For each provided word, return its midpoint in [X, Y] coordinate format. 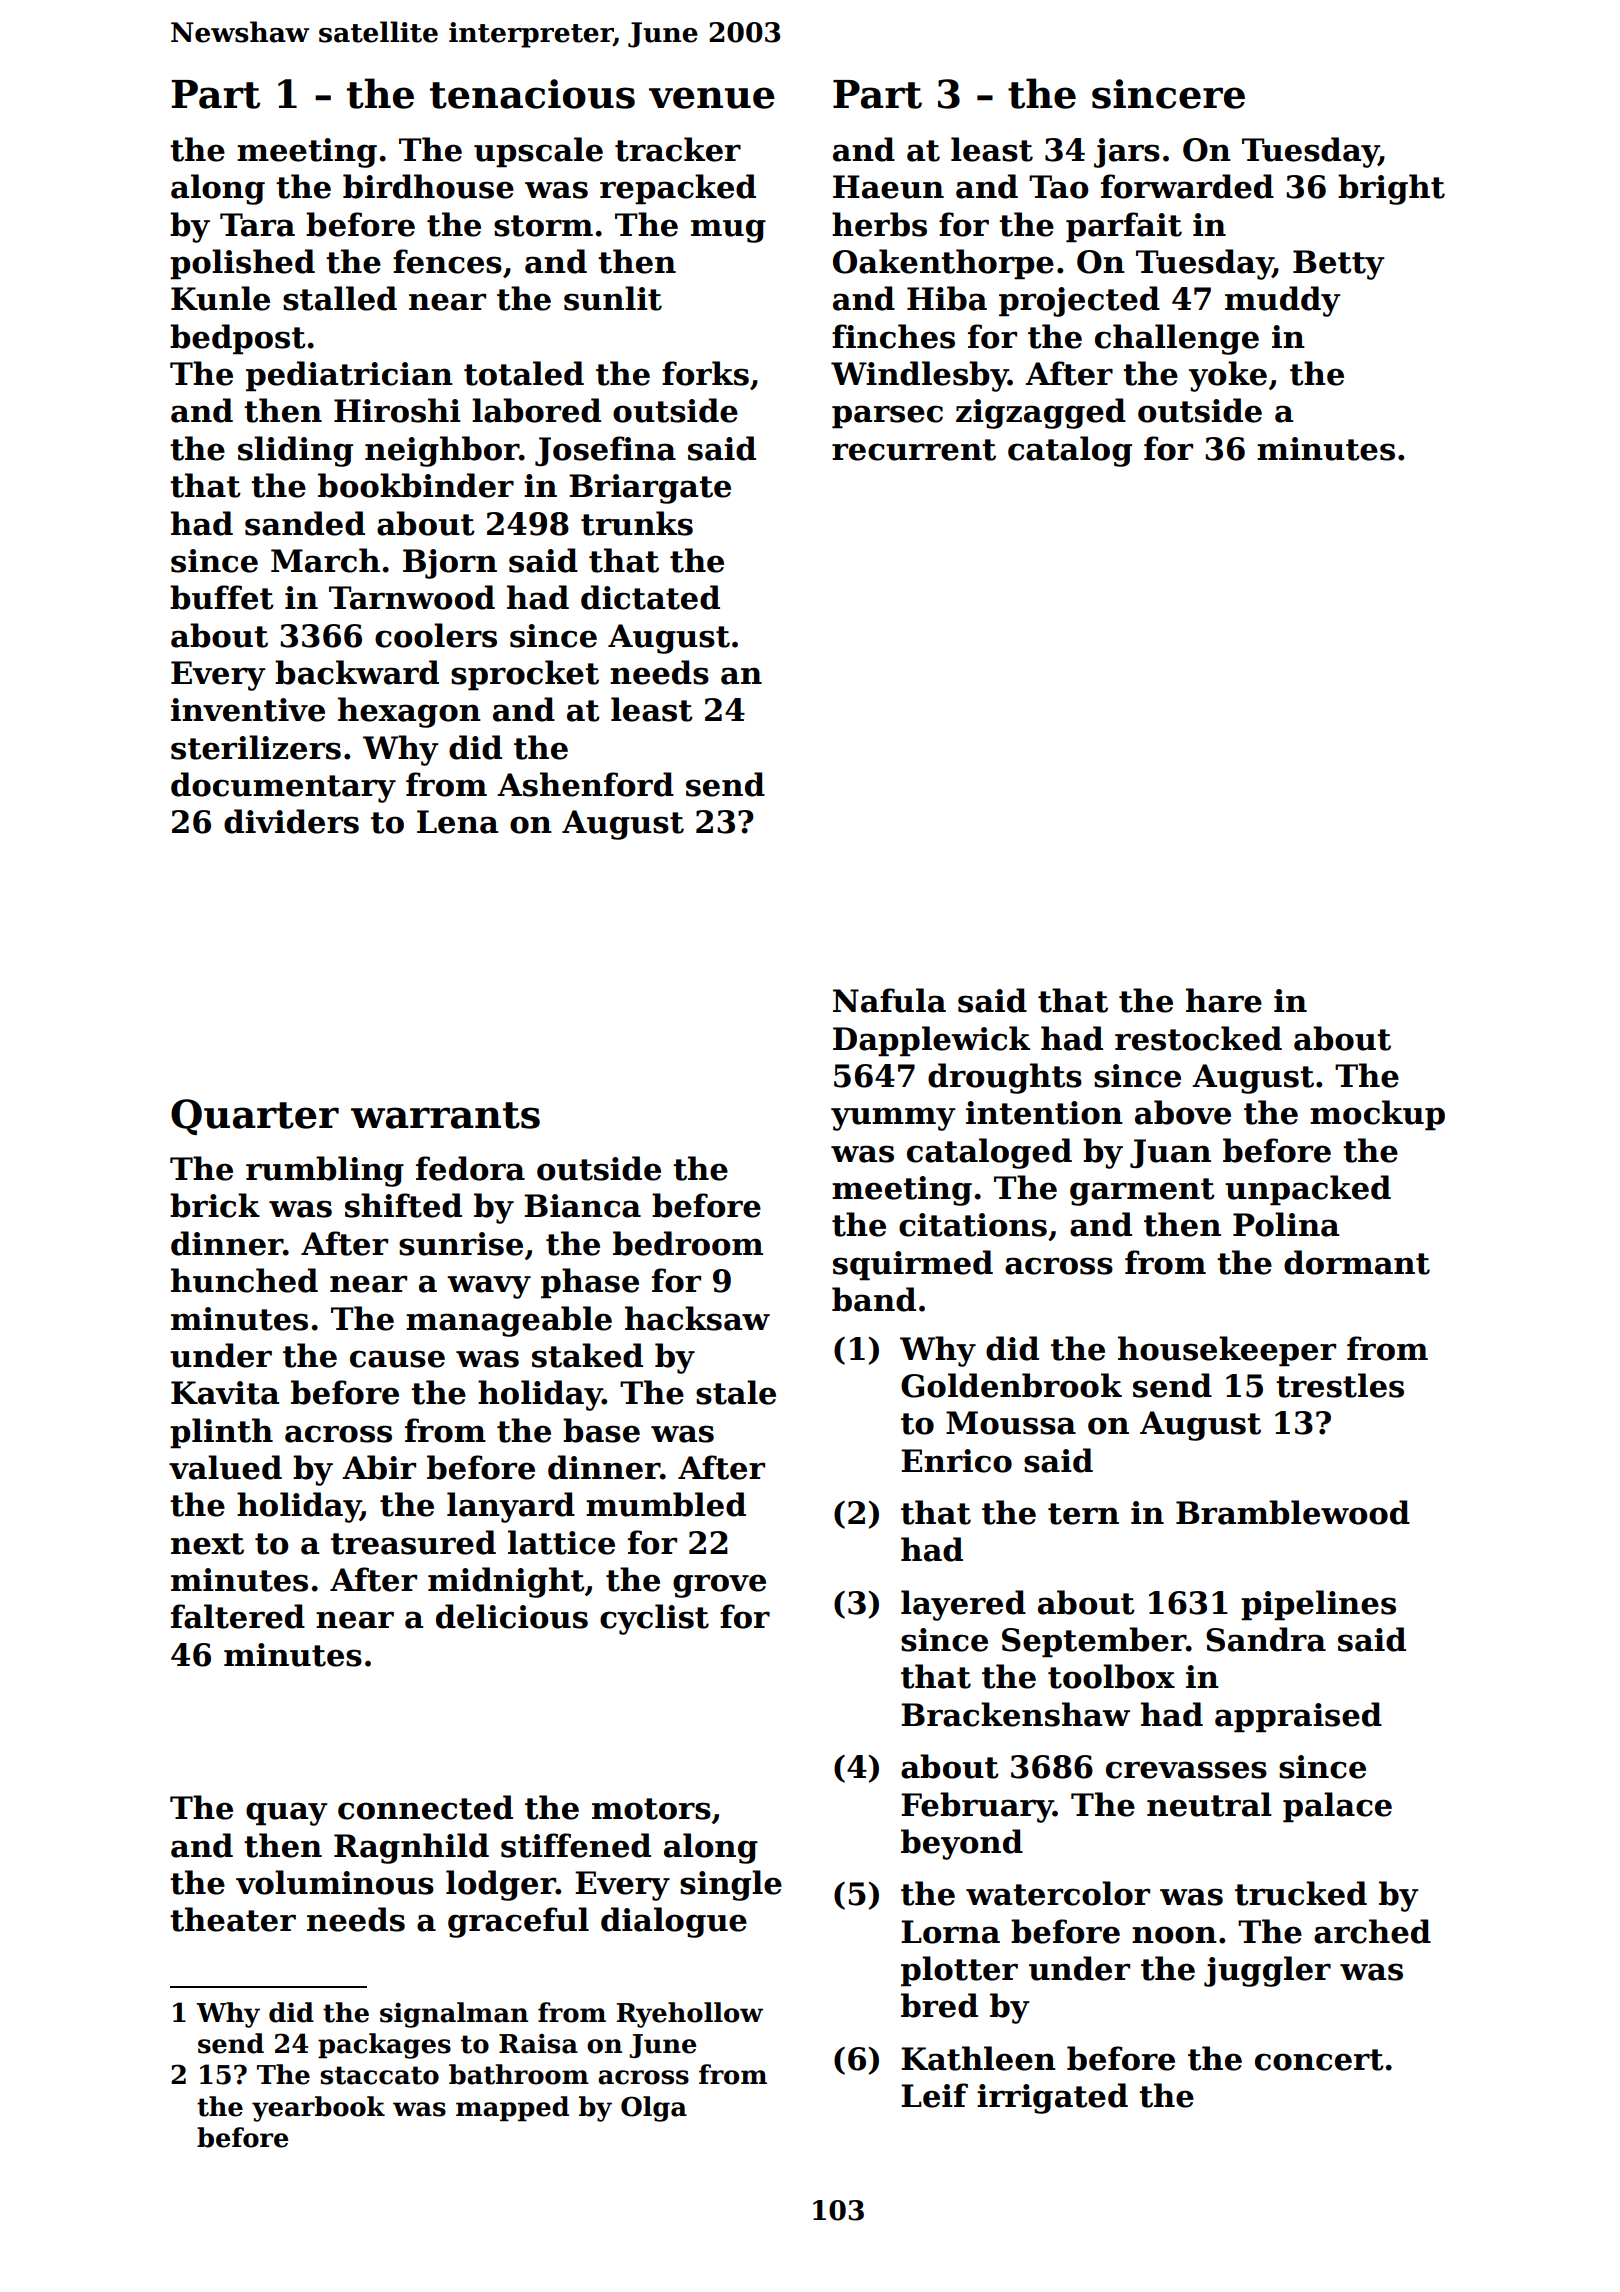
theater [233, 1919]
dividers [291, 821]
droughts [1005, 1078]
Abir [379, 1467]
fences [447, 261]
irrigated [1052, 2098]
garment [1142, 1192]
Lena [457, 822]
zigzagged [1041, 413]
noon [1174, 1935]
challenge [1177, 339]
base [601, 1430]
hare [1224, 1000]
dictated [650, 597]
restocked [1198, 1038]
